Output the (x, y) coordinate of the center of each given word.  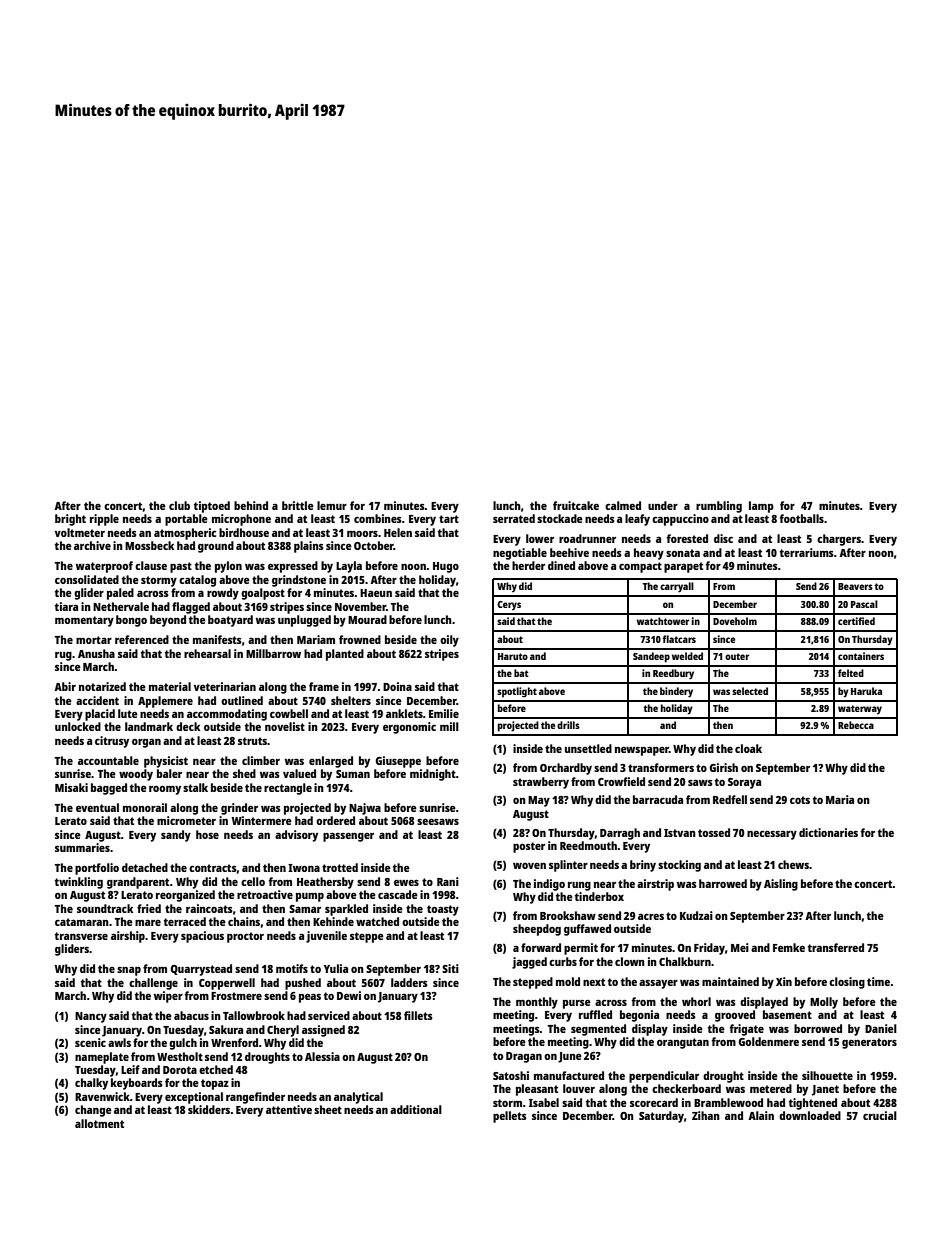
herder (528, 565)
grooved (735, 1016)
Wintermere (262, 820)
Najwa (365, 809)
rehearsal (207, 653)
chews (793, 864)
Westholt (180, 1056)
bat (521, 673)
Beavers (855, 586)
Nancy (91, 1017)
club (179, 505)
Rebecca (856, 725)
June (570, 1057)
